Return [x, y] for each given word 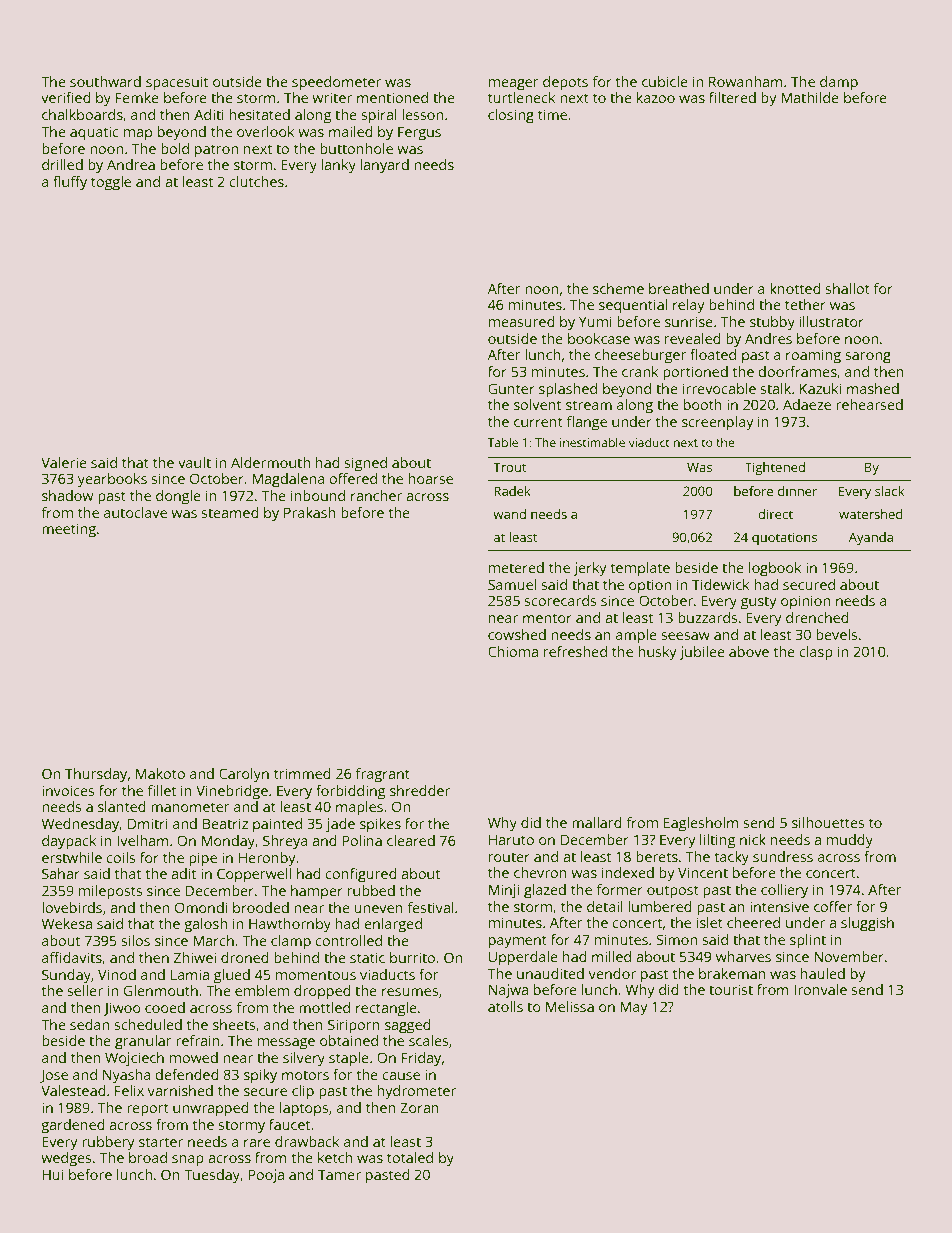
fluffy [70, 183]
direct [775, 514]
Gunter [511, 388]
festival [431, 907]
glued [232, 976]
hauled [823, 973]
